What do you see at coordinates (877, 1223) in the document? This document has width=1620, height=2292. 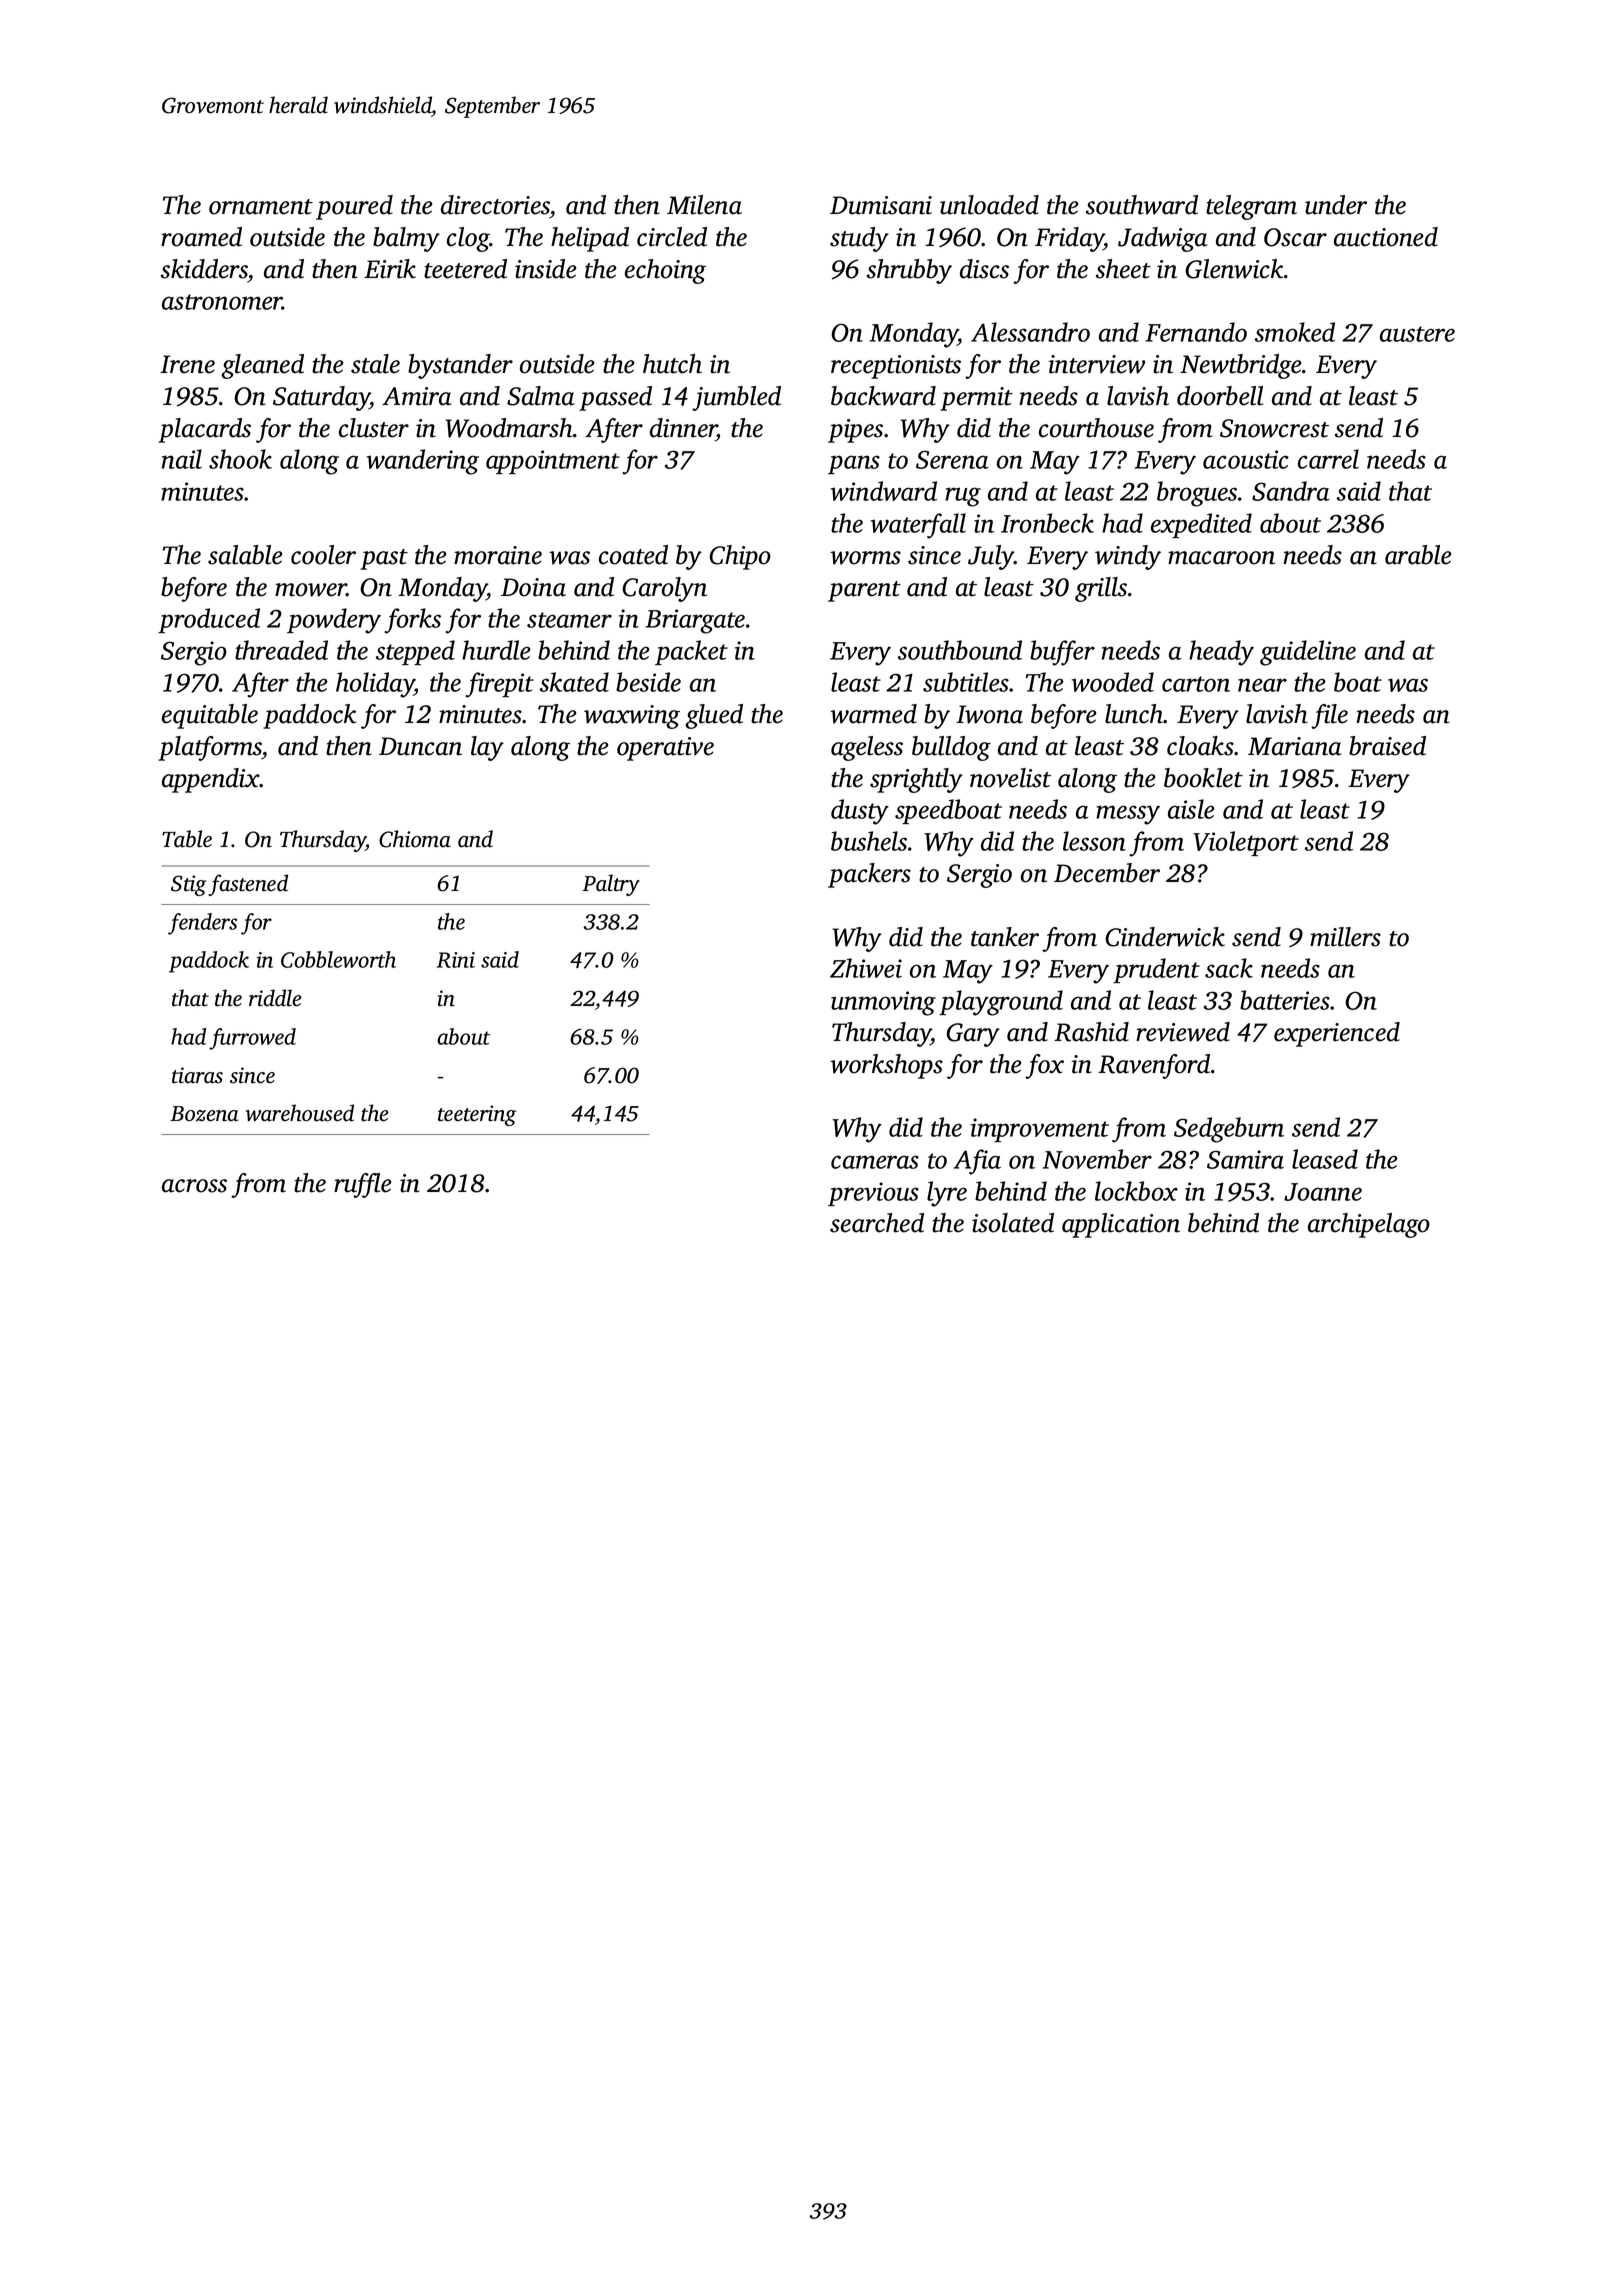 I see `searched` at bounding box center [877, 1223].
